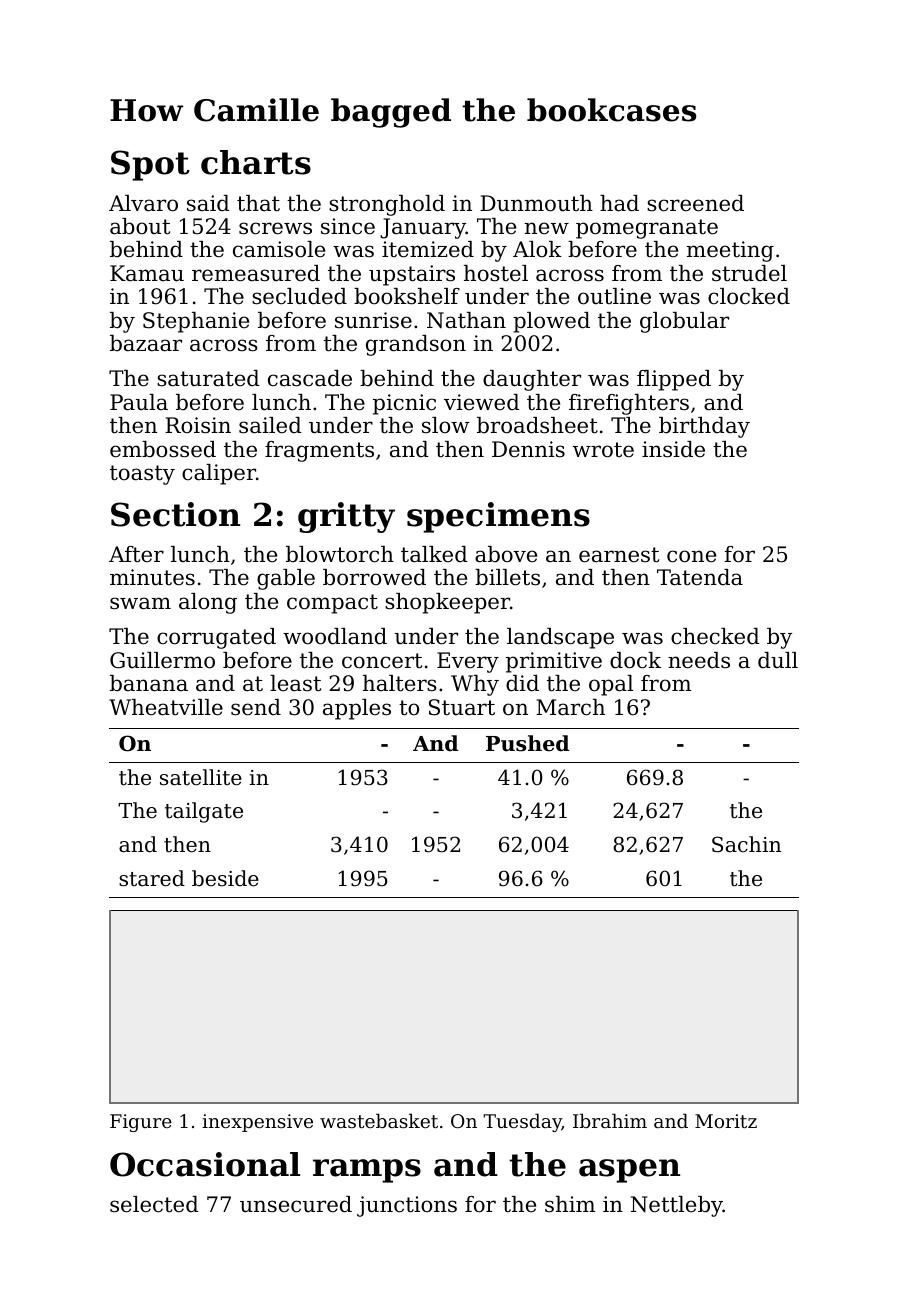 This screenshot has width=908, height=1316. Describe the element at coordinates (154, 1204) in the screenshot. I see `selected` at that location.
